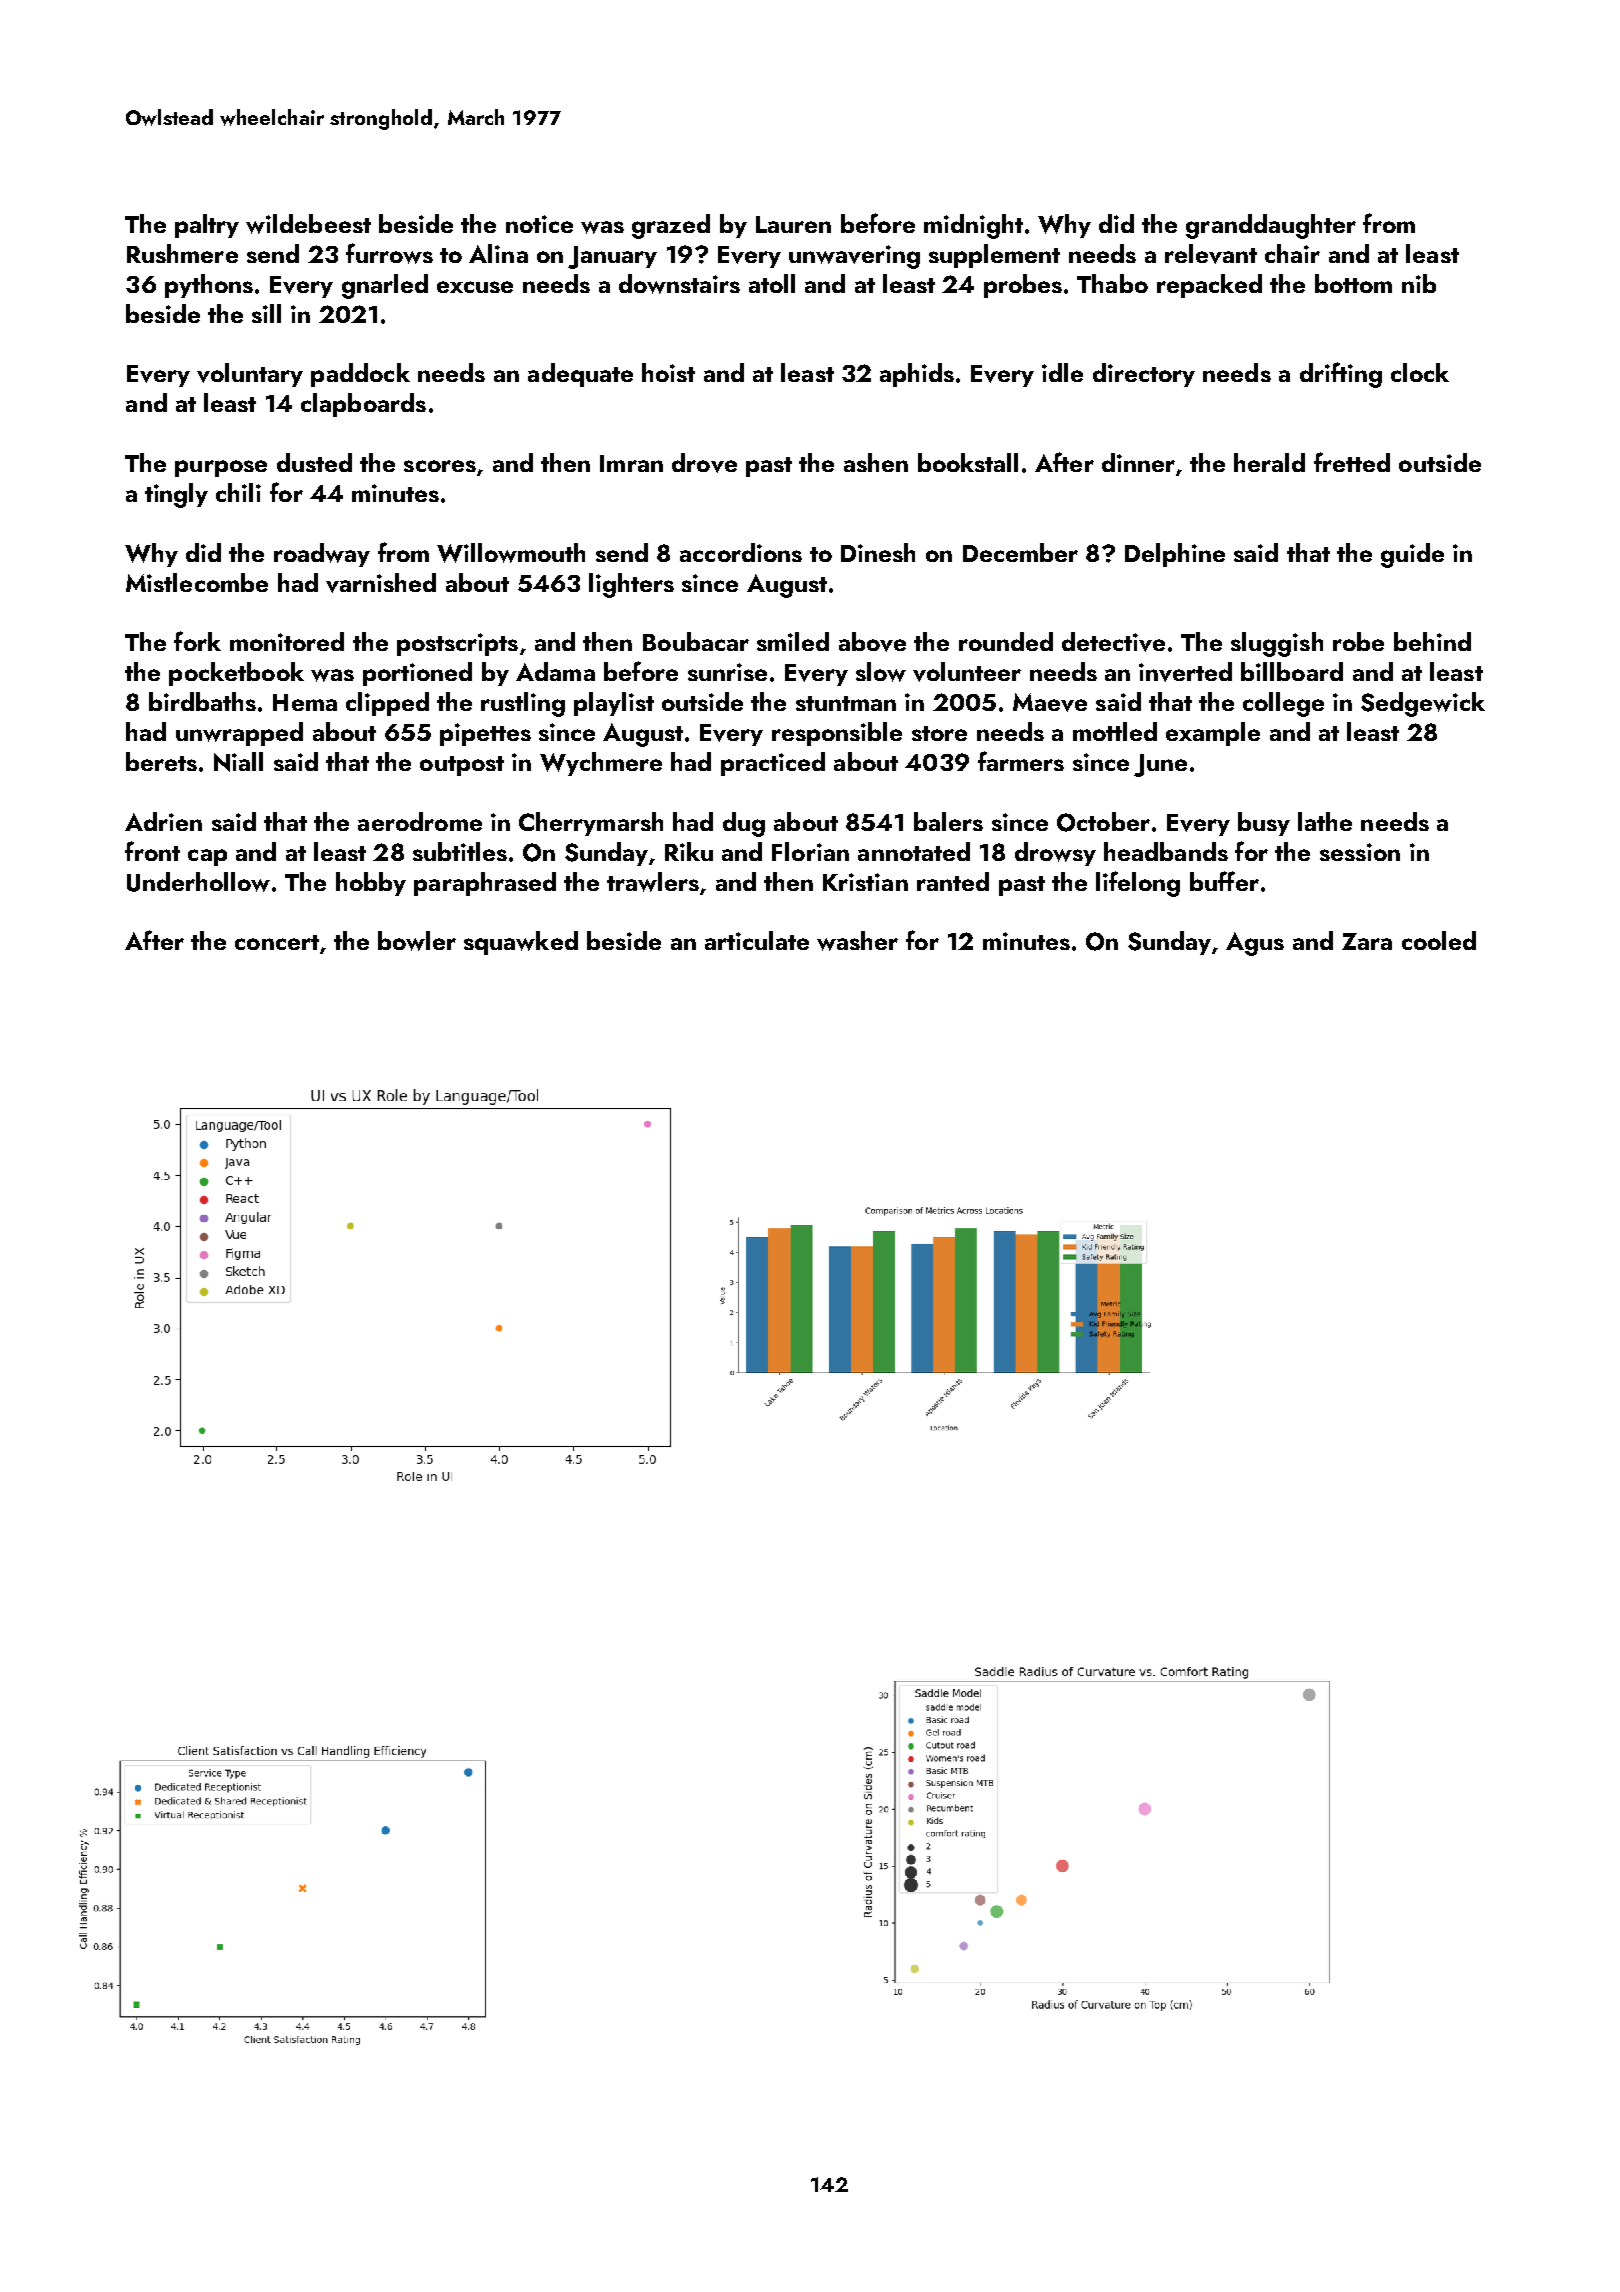 This screenshot has width=1620, height=2292. I want to click on clock, so click(1420, 372).
